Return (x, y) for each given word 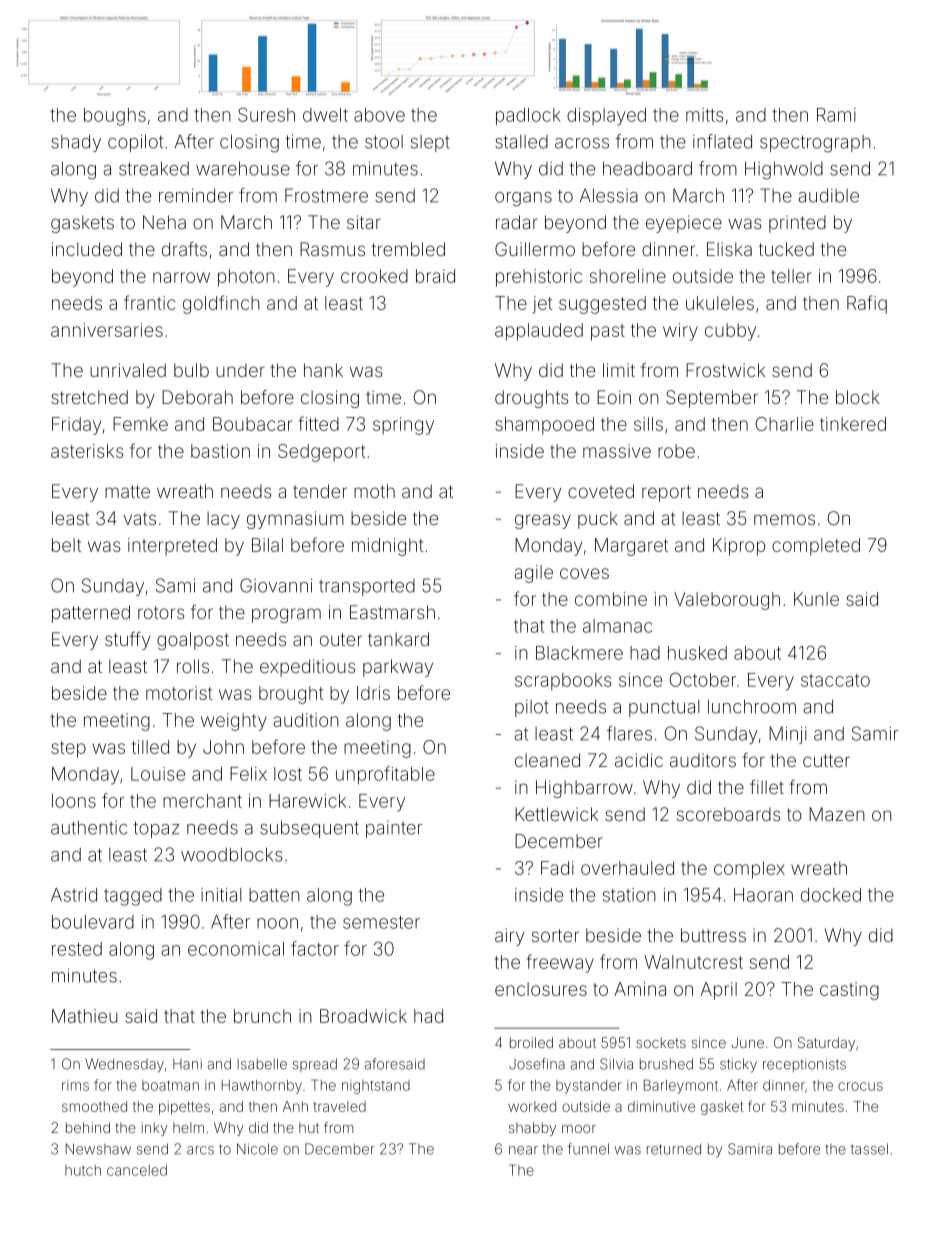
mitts (705, 115)
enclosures (541, 989)
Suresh (266, 114)
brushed (666, 1064)
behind (88, 1127)
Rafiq (867, 304)
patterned (91, 614)
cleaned (547, 760)
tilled (150, 747)
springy (403, 426)
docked (831, 895)
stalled (521, 142)
